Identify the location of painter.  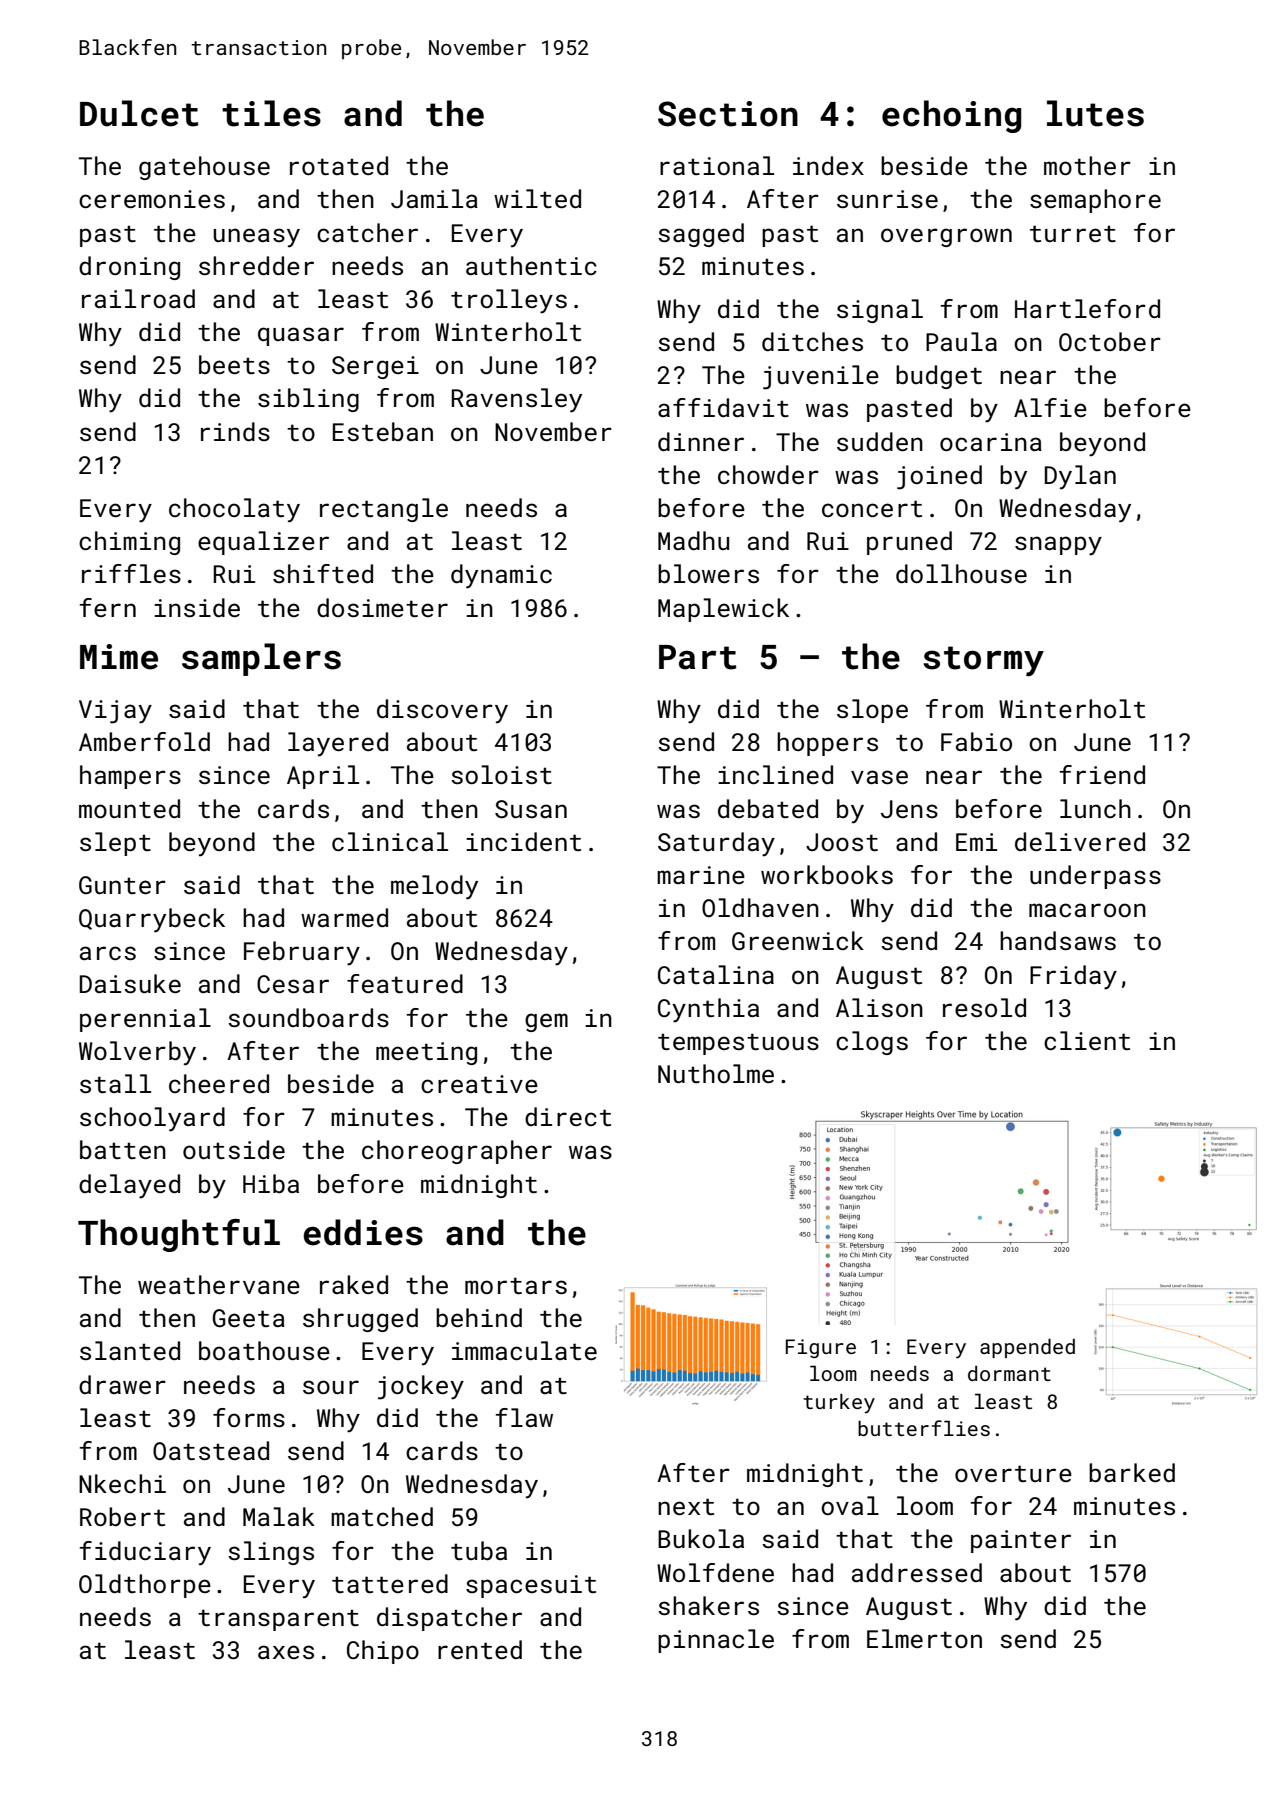
(1021, 1541).
